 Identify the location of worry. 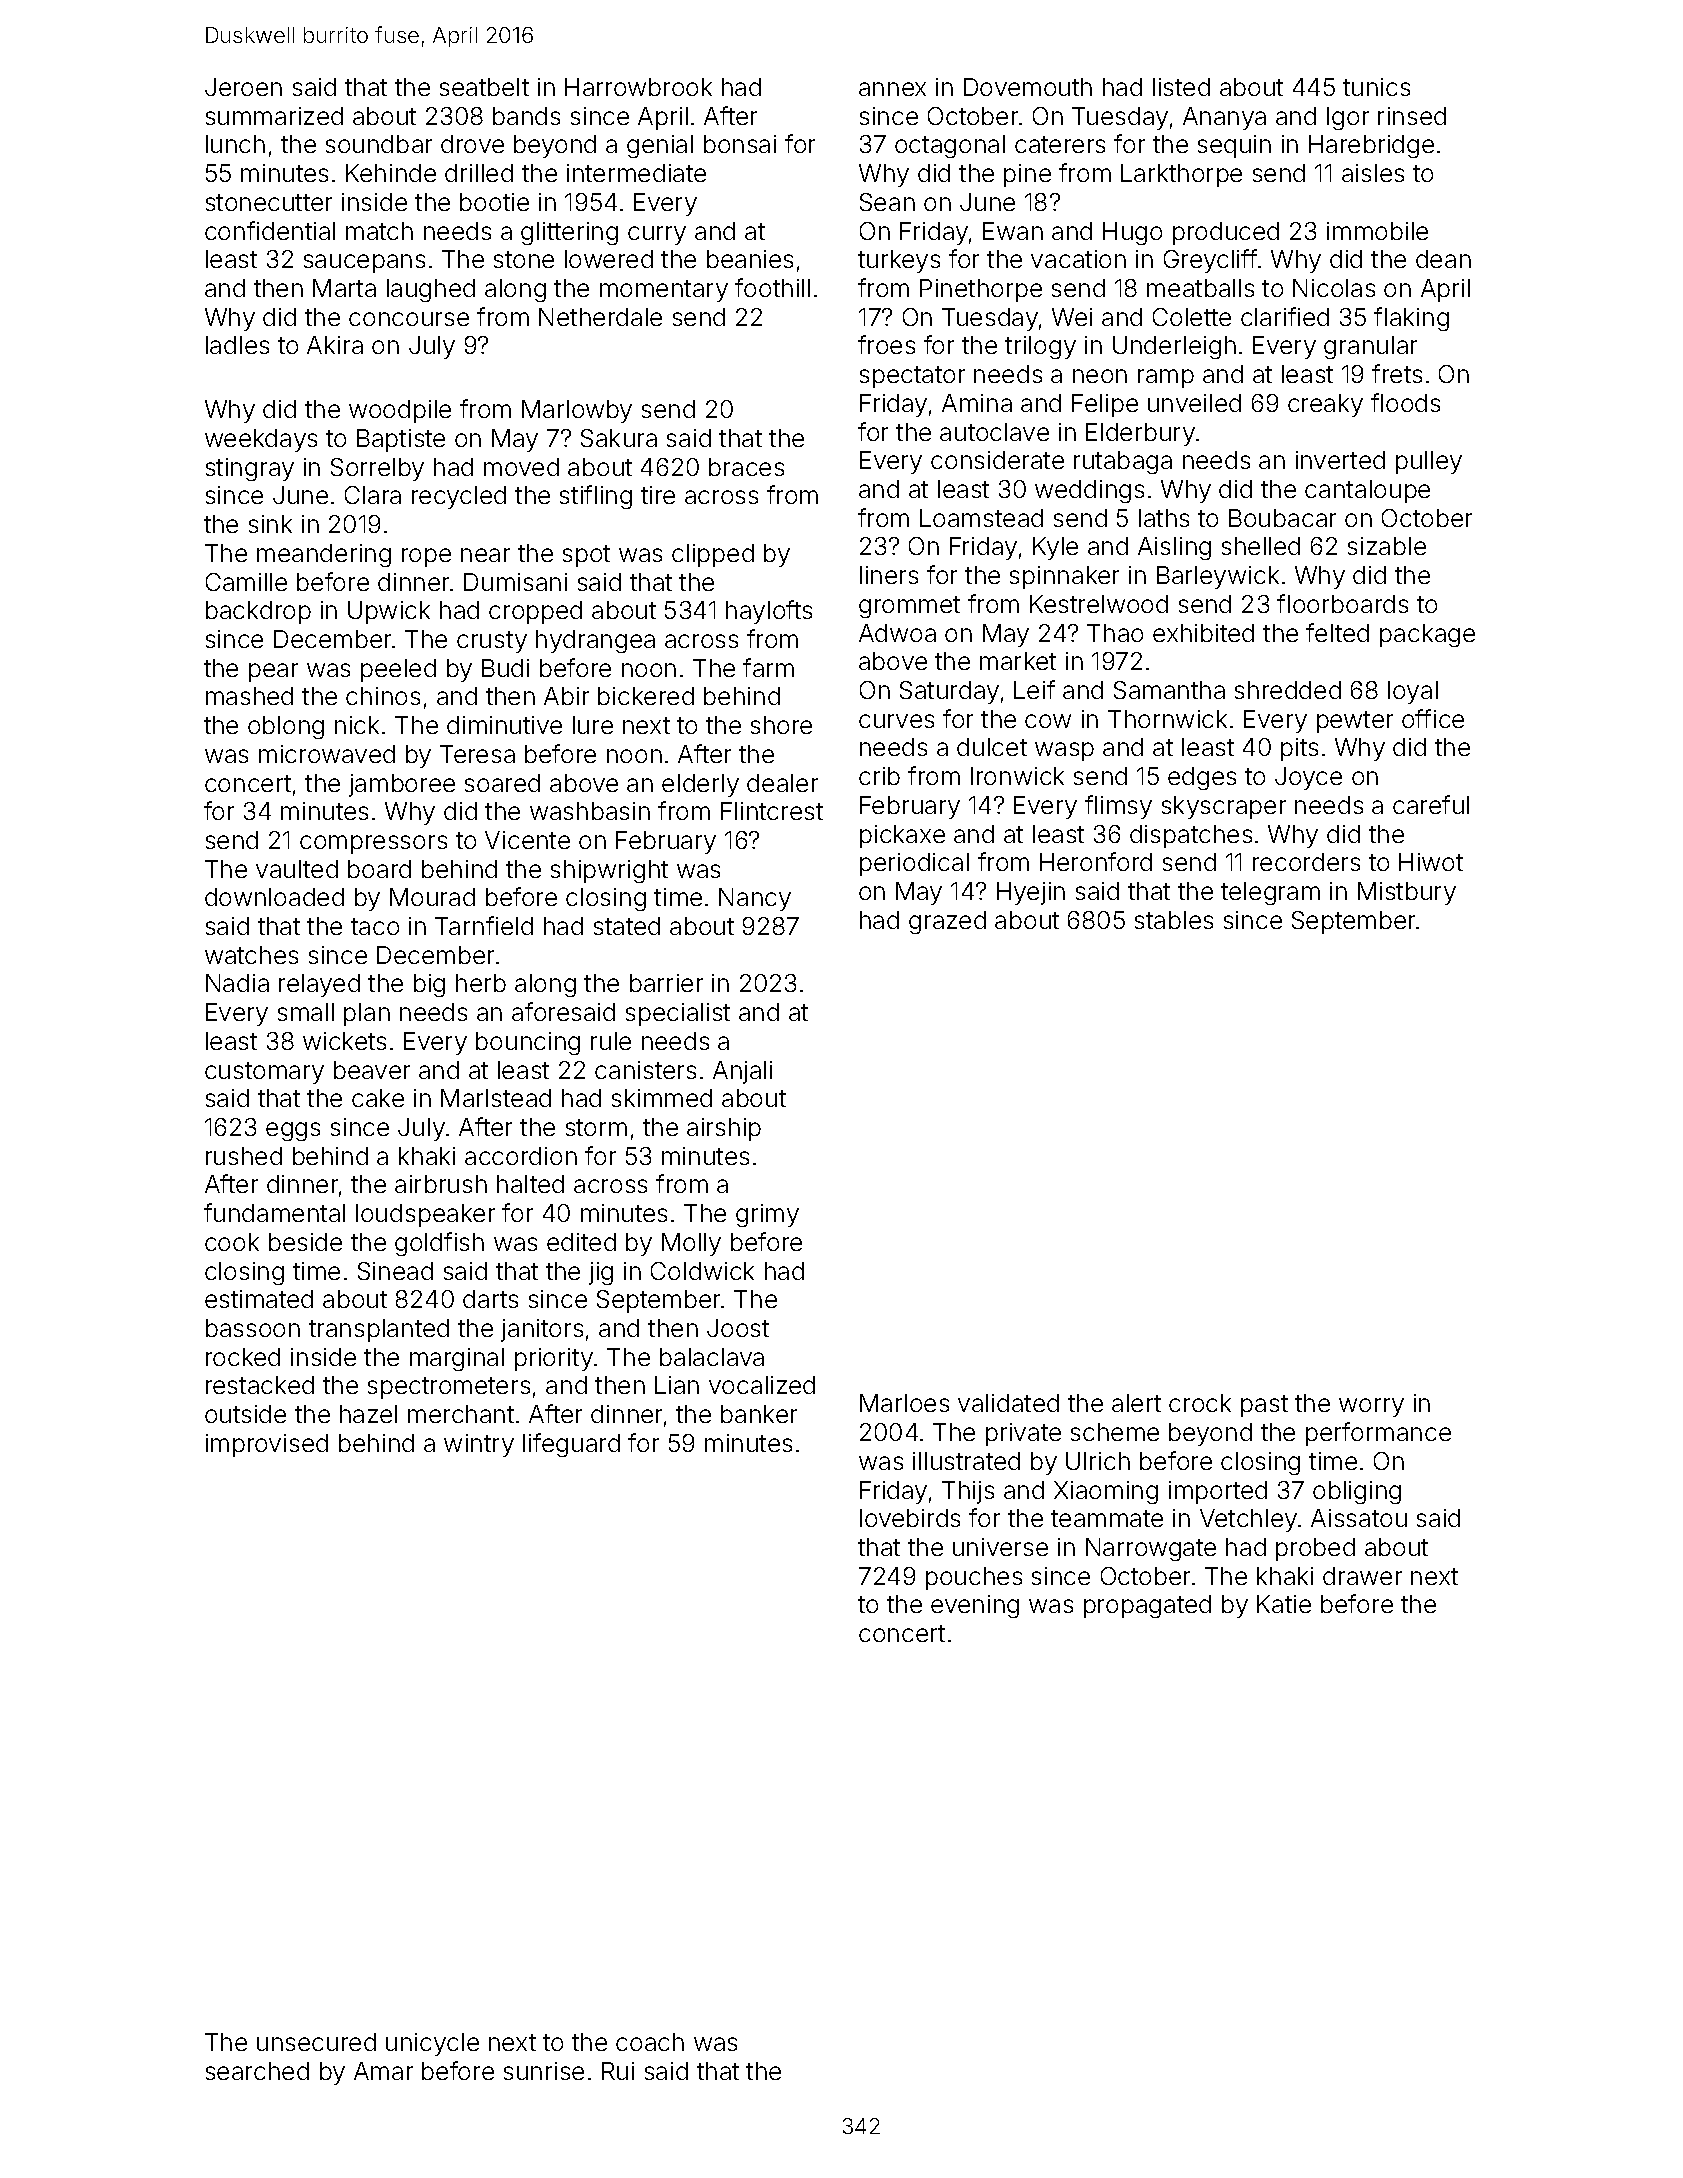
(1371, 1407).
